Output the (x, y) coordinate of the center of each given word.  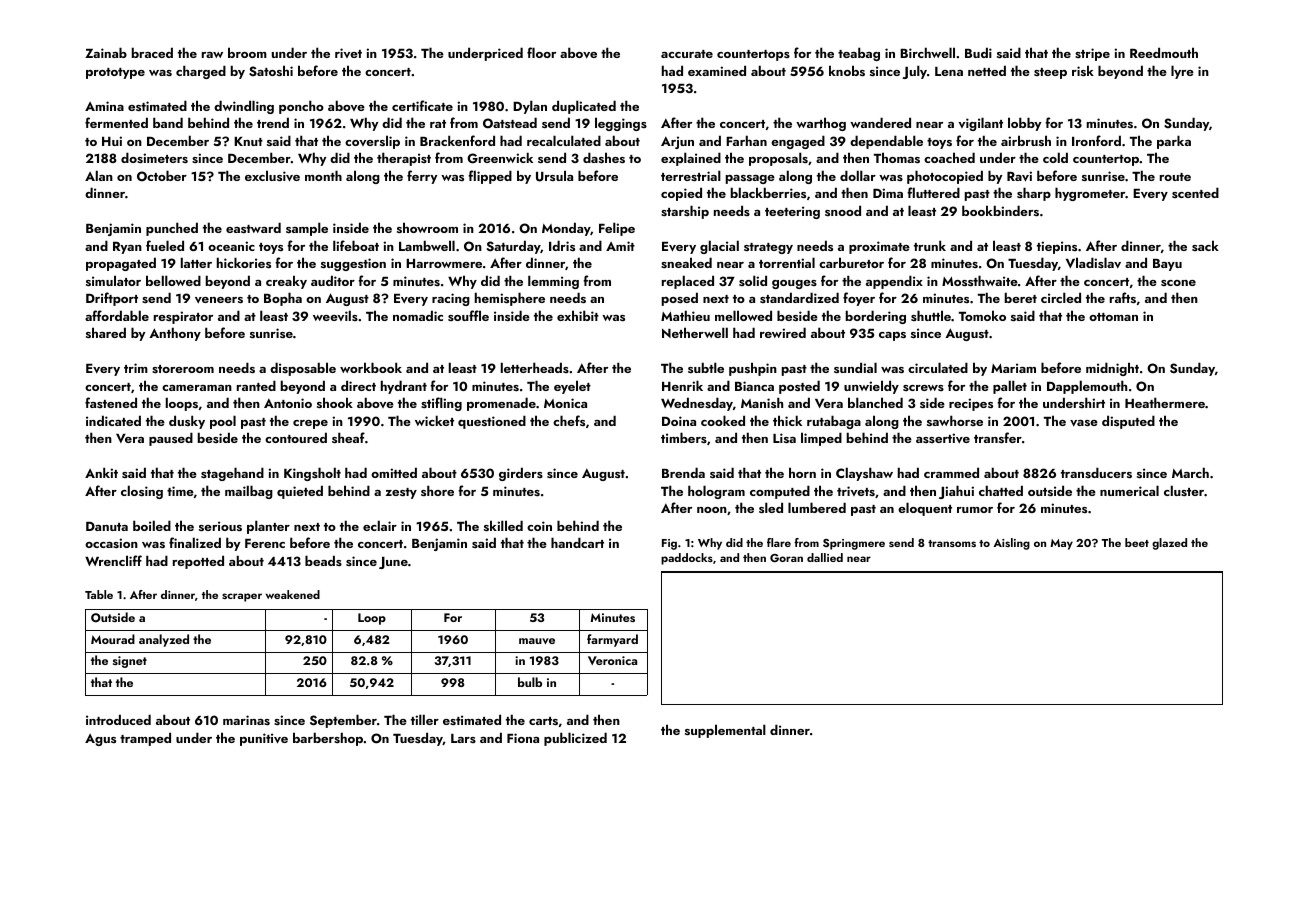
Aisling (1011, 544)
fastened (111, 402)
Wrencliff (113, 560)
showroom (427, 227)
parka (1174, 142)
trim (136, 368)
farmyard (612, 640)
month (323, 175)
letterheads (535, 367)
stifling (441, 404)
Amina (104, 106)
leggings (621, 124)
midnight (1112, 369)
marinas (246, 720)
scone (1178, 283)
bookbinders (1000, 210)
